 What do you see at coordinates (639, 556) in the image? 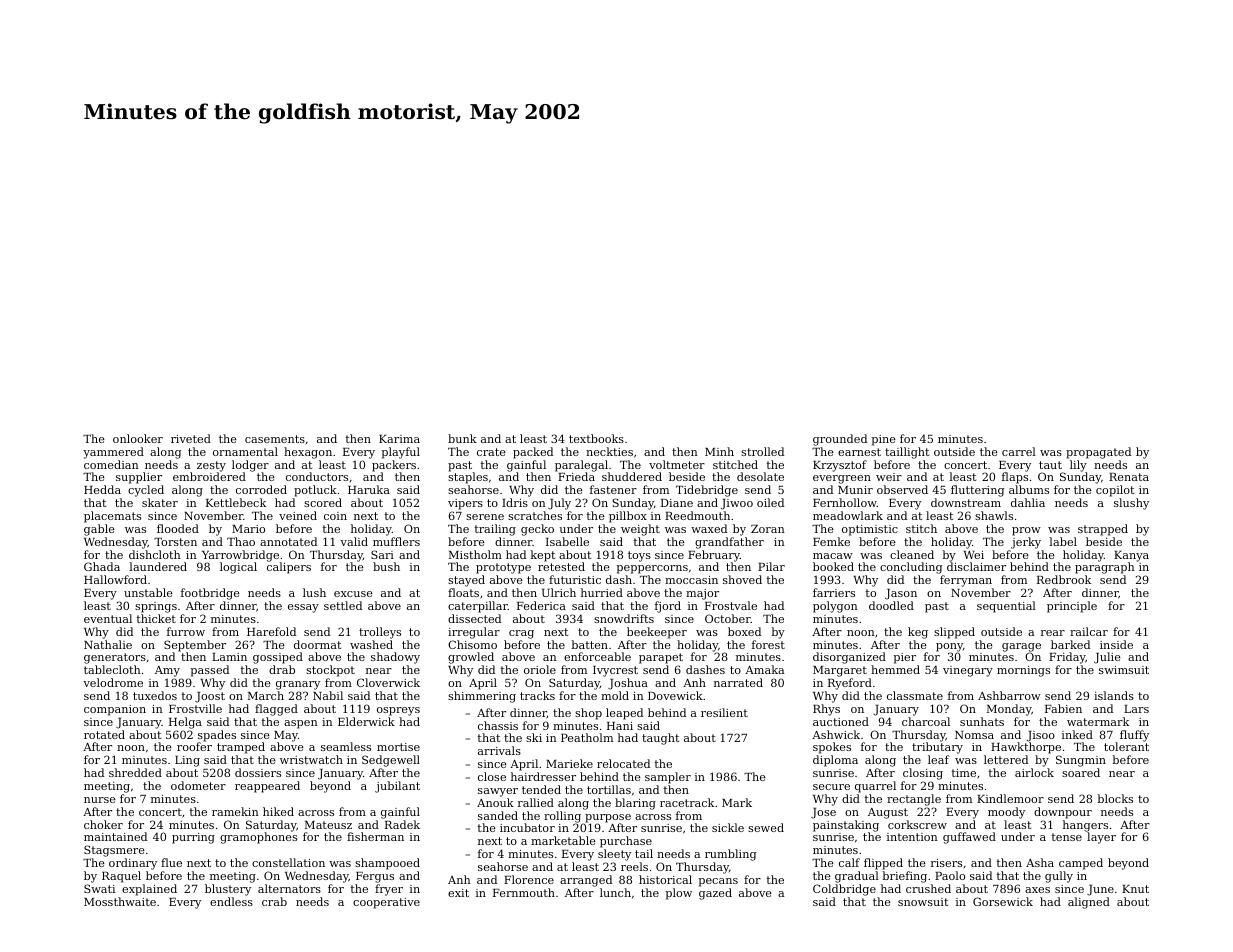
I see `toys` at bounding box center [639, 556].
